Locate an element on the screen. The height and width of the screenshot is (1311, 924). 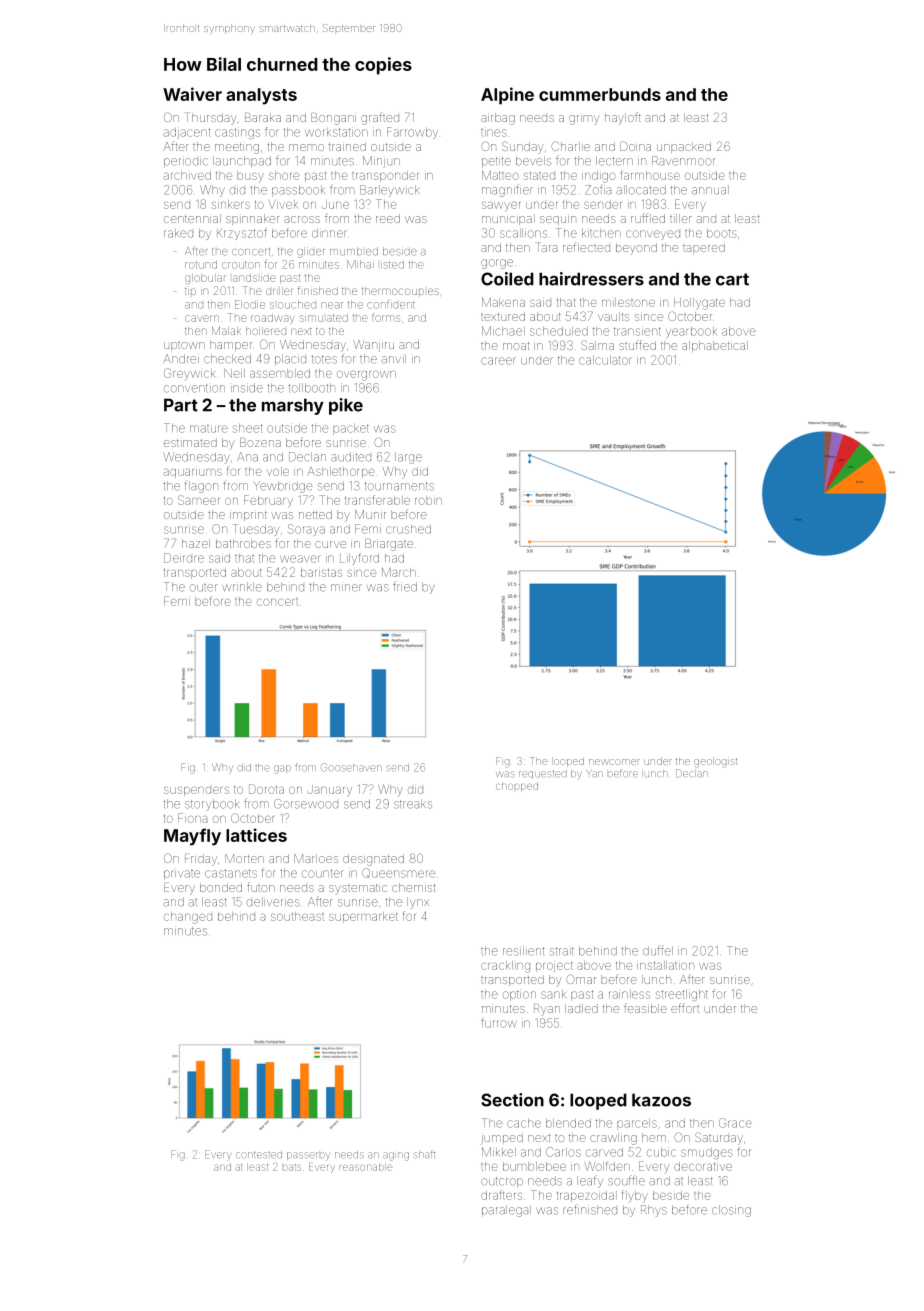
chopped is located at coordinates (517, 786).
